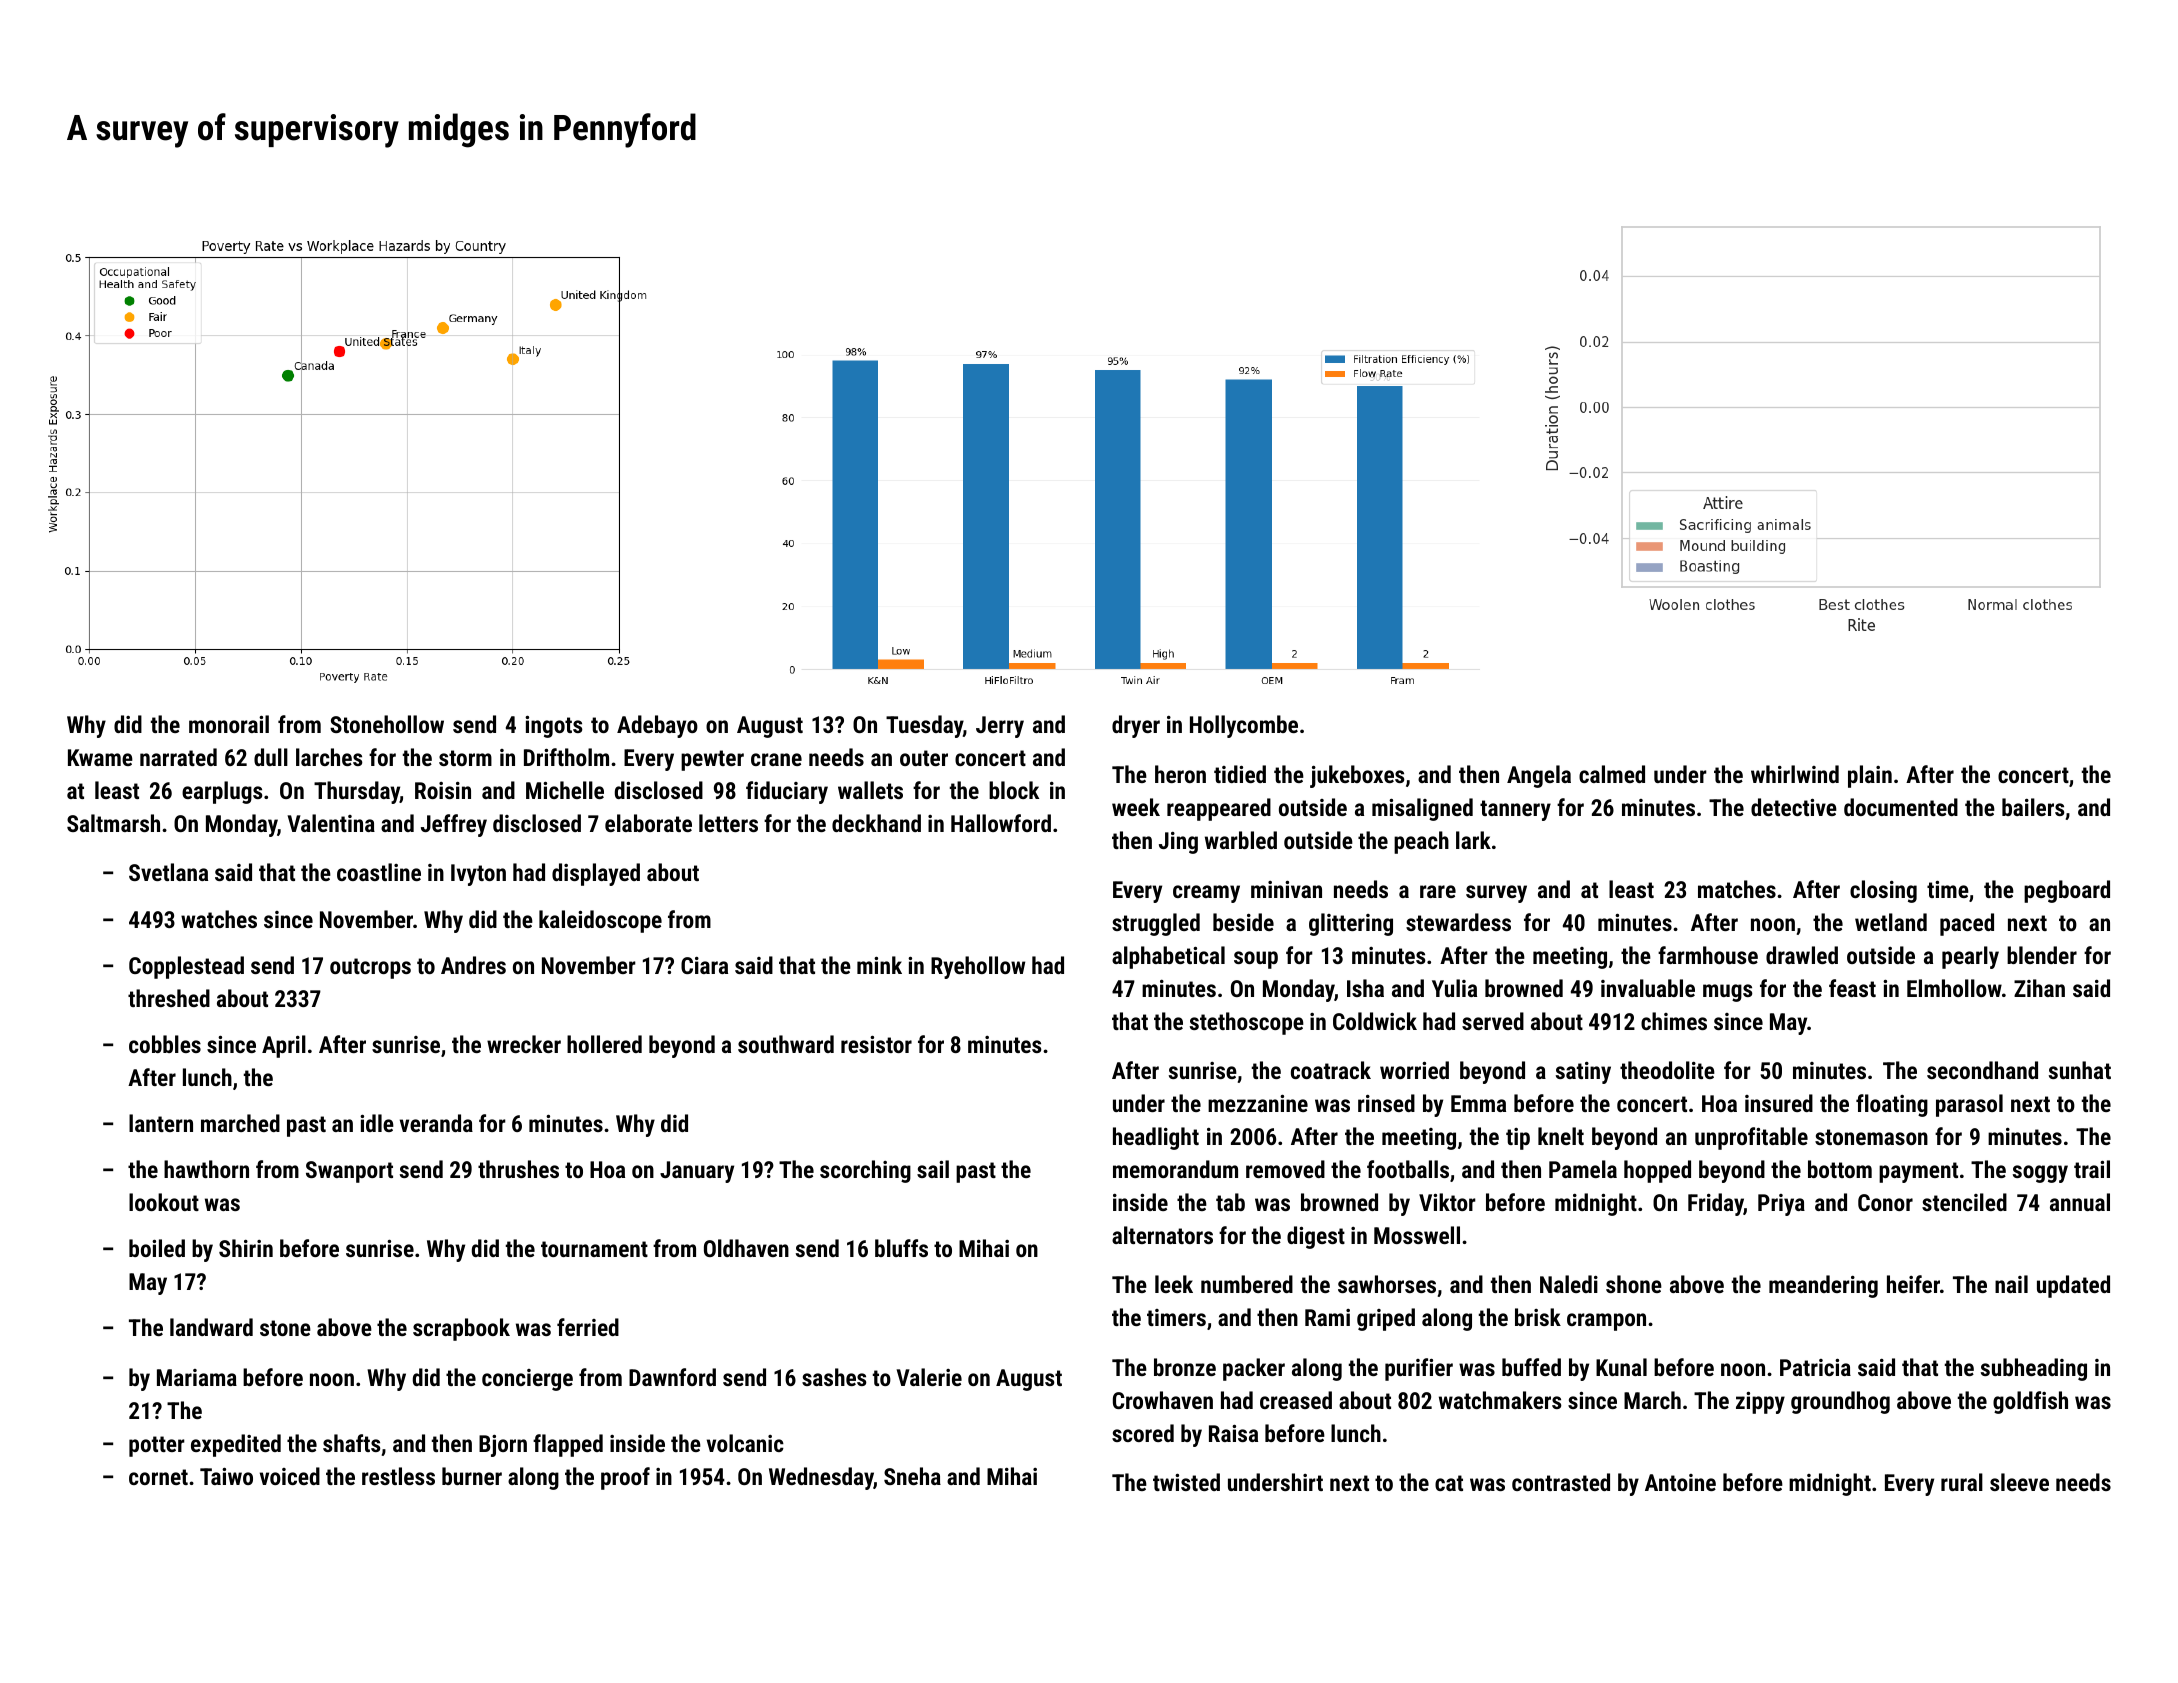 The width and height of the page is (2178, 1683). Describe the element at coordinates (2080, 1202) in the page. I see `annual` at that location.
